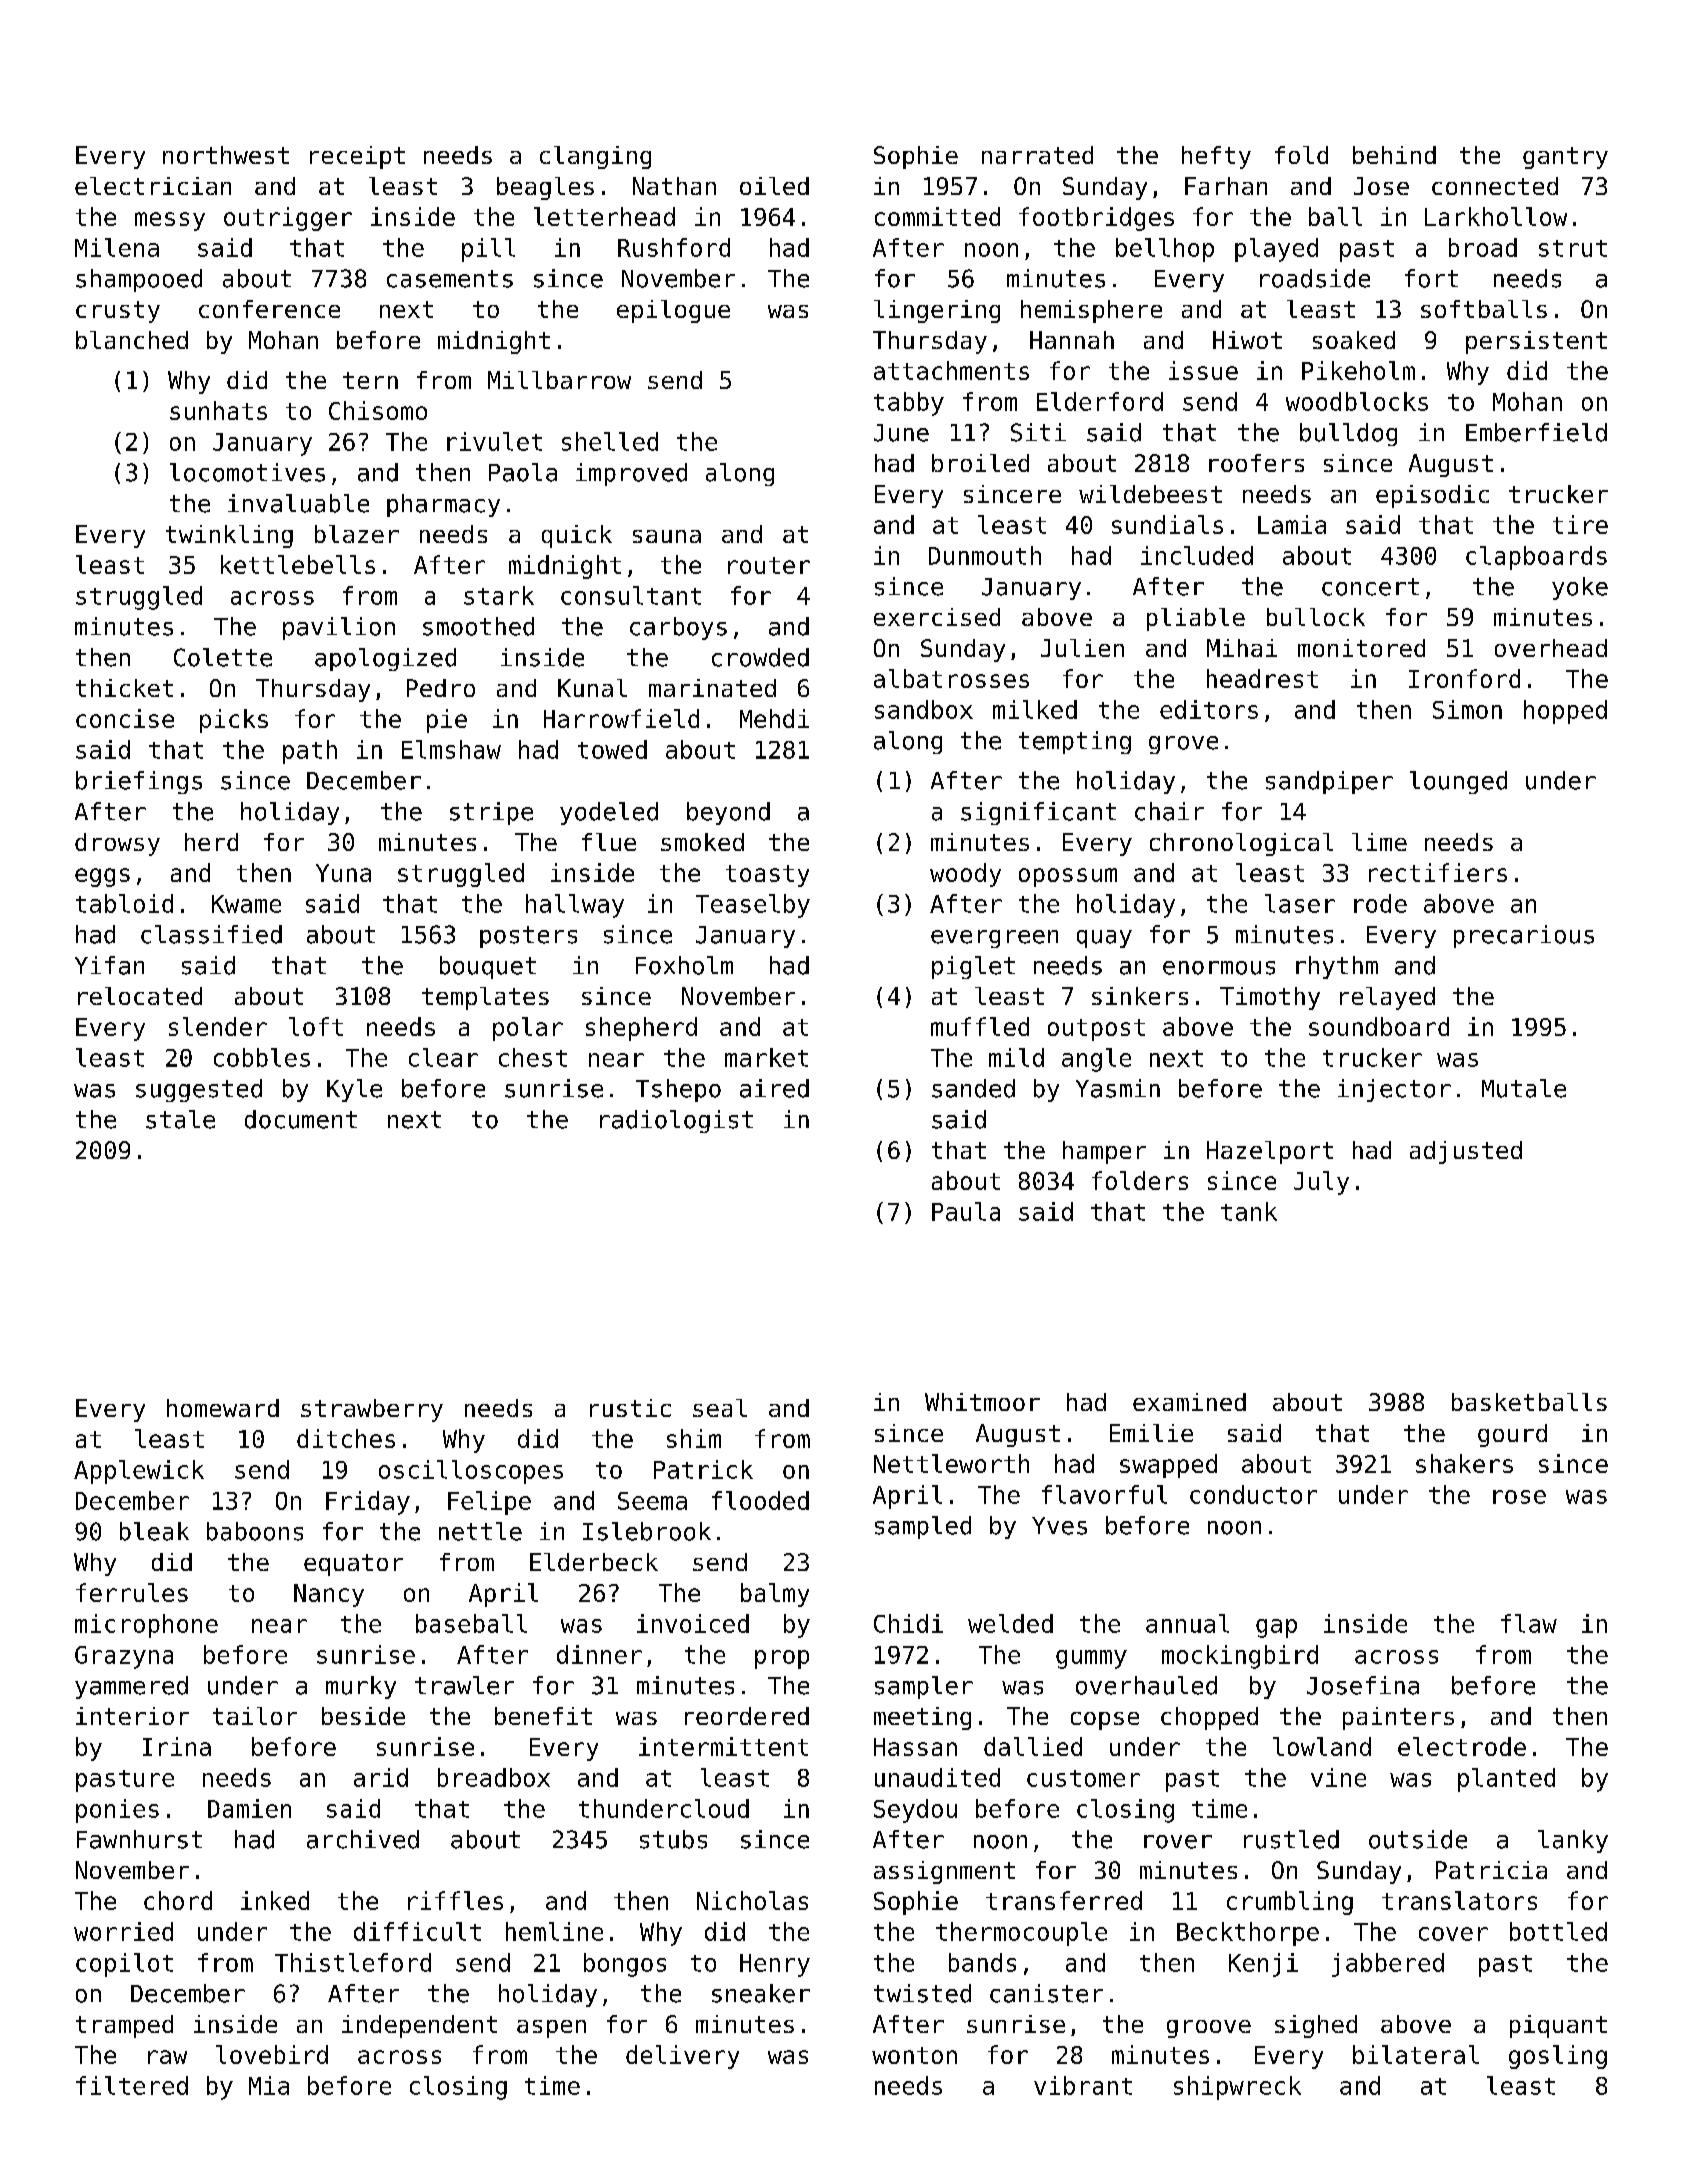  What do you see at coordinates (914, 2055) in the page?
I see `wonton` at bounding box center [914, 2055].
